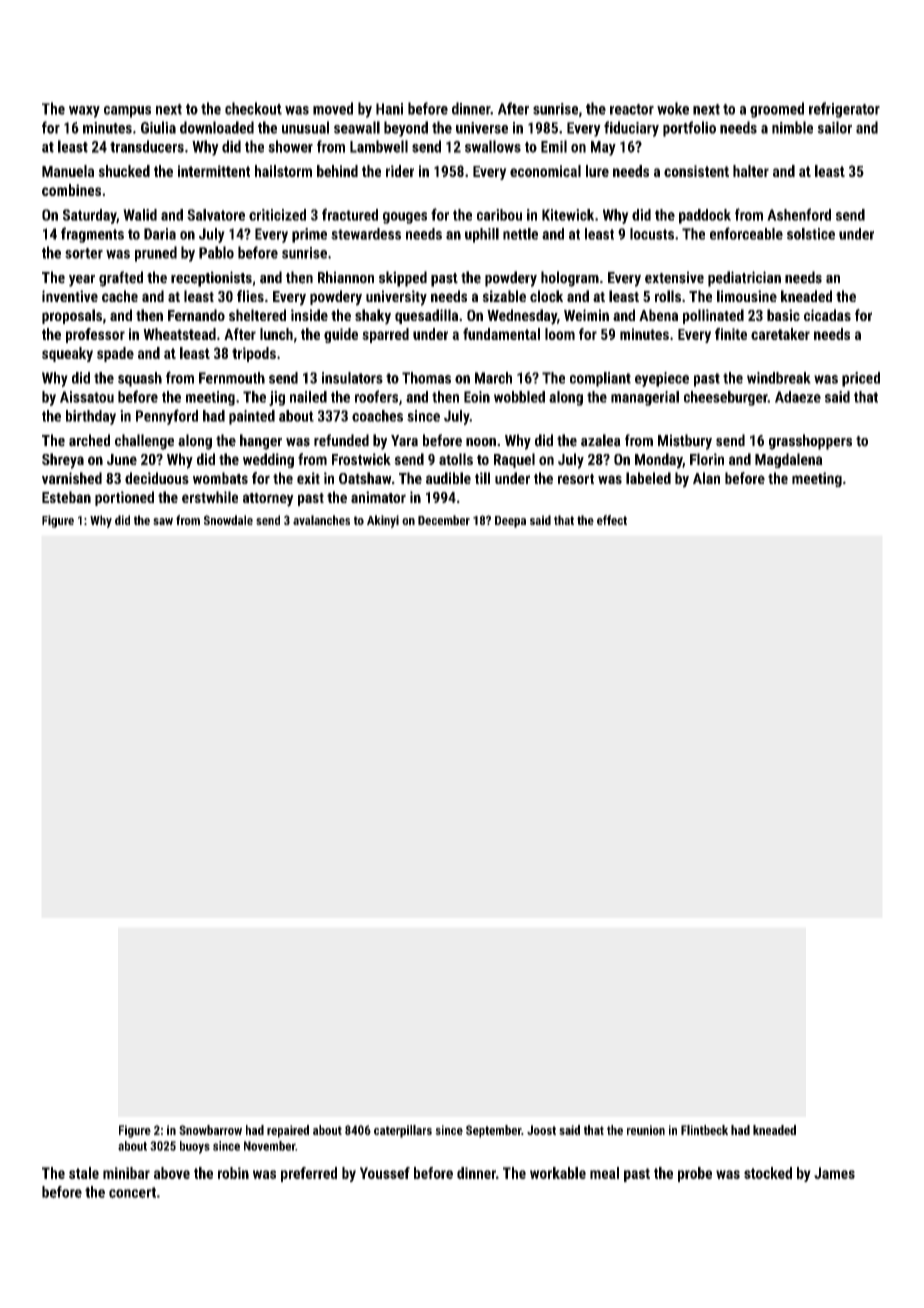  What do you see at coordinates (66, 497) in the document?
I see `Esteban` at bounding box center [66, 497].
